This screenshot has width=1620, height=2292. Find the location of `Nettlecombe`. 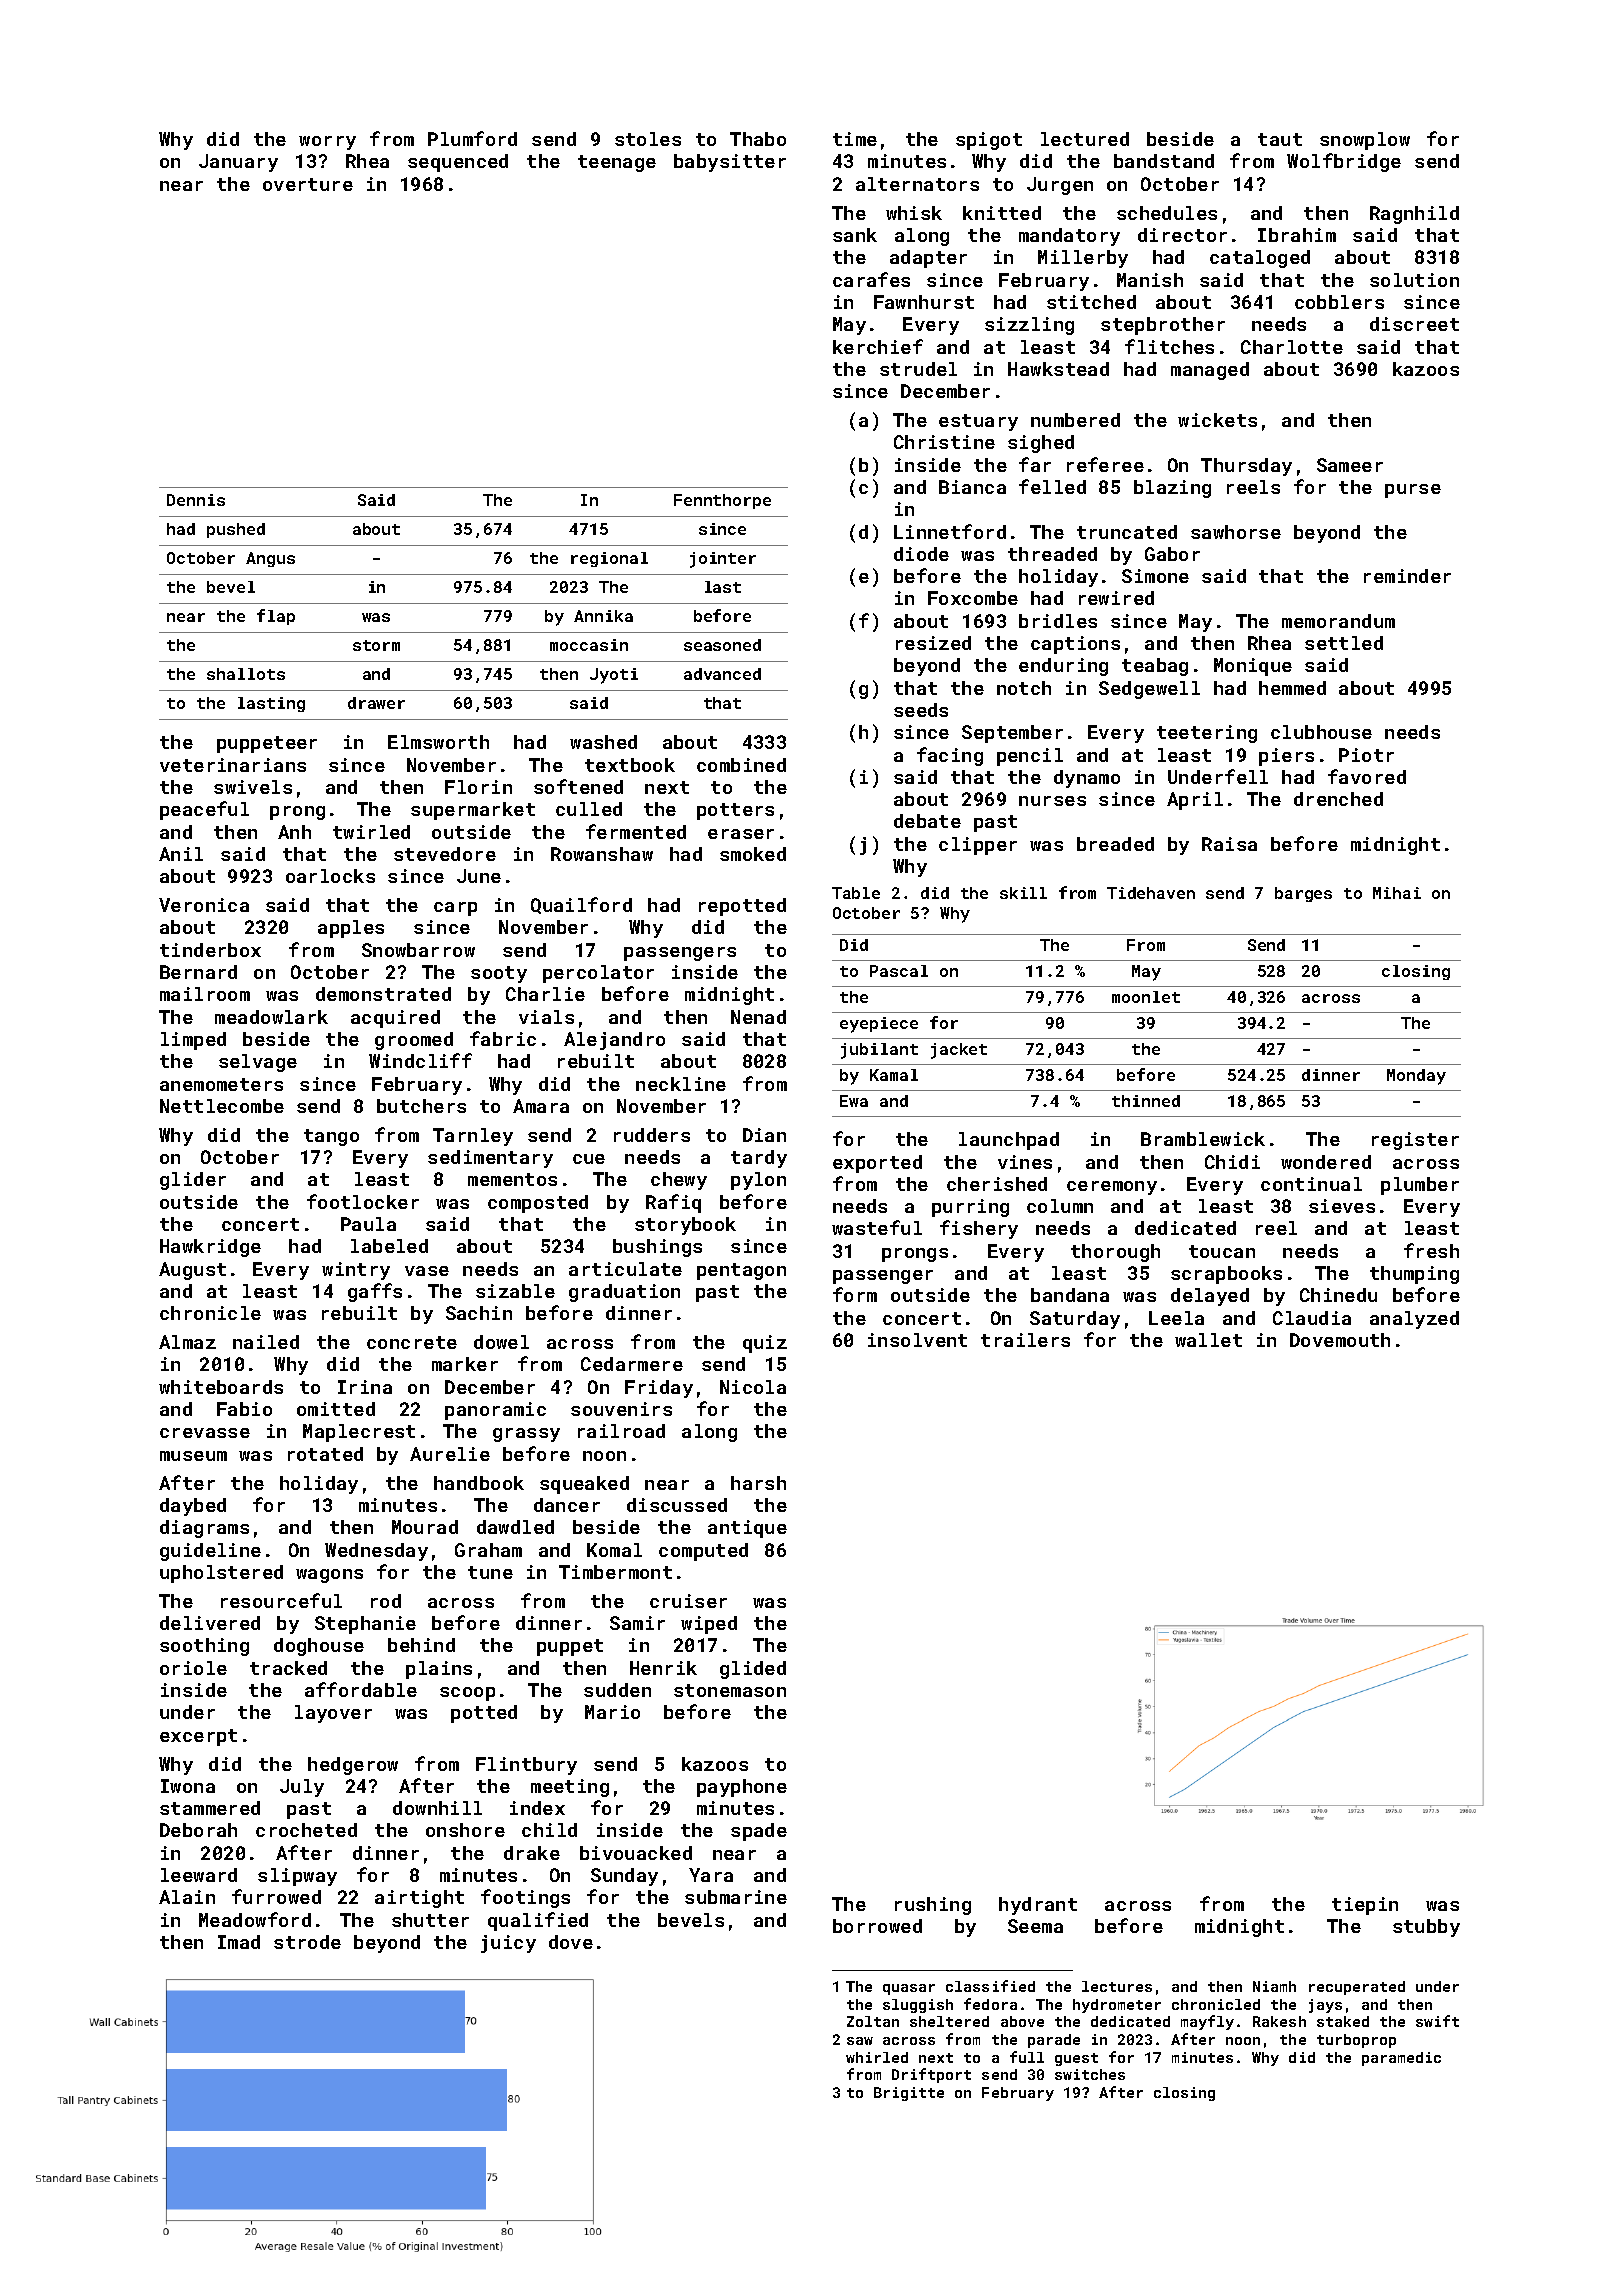

Nettlecombe is located at coordinates (222, 1106).
